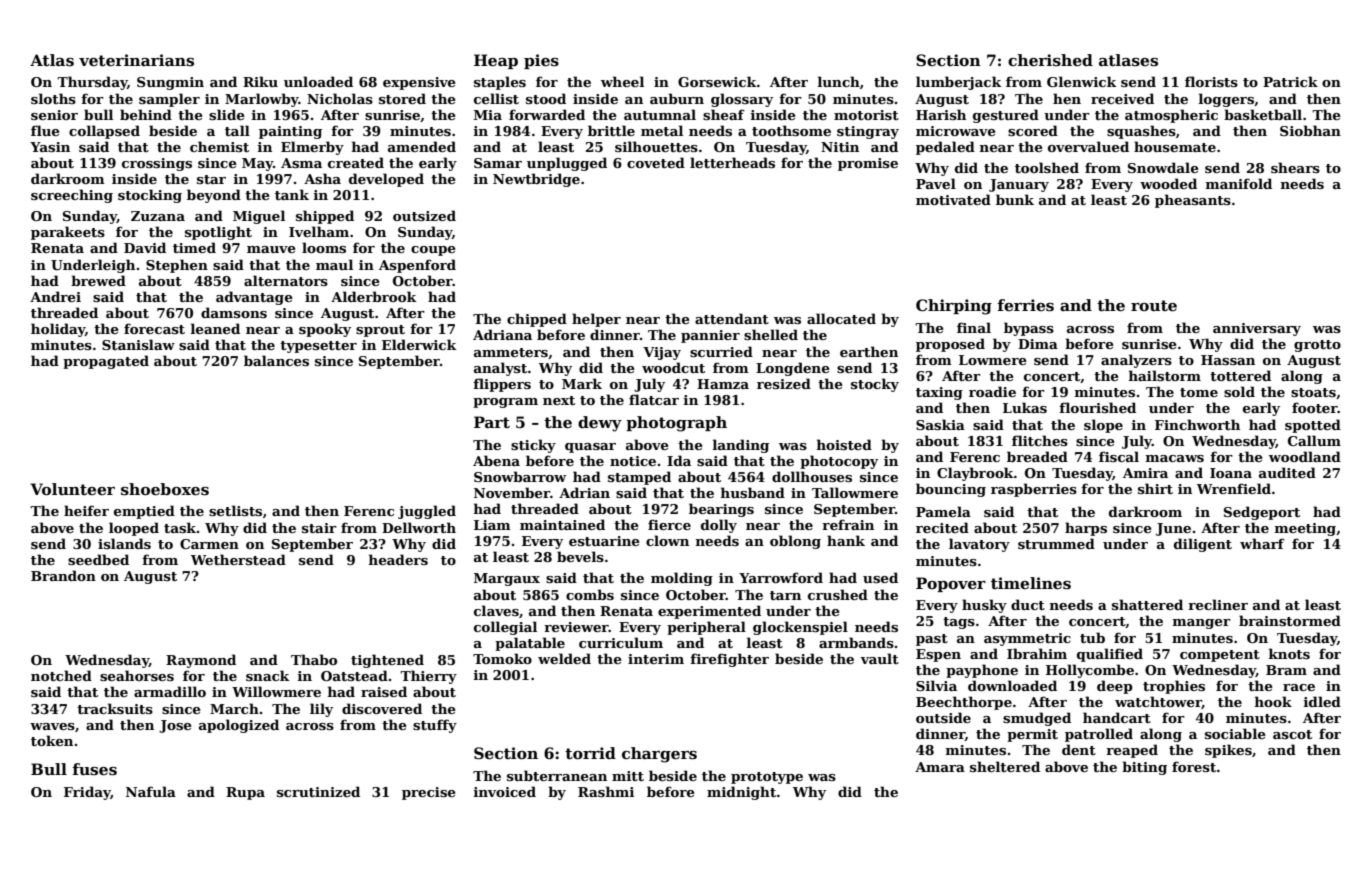 The image size is (1372, 887). Describe the element at coordinates (812, 476) in the screenshot. I see `dollhouses` at that location.
